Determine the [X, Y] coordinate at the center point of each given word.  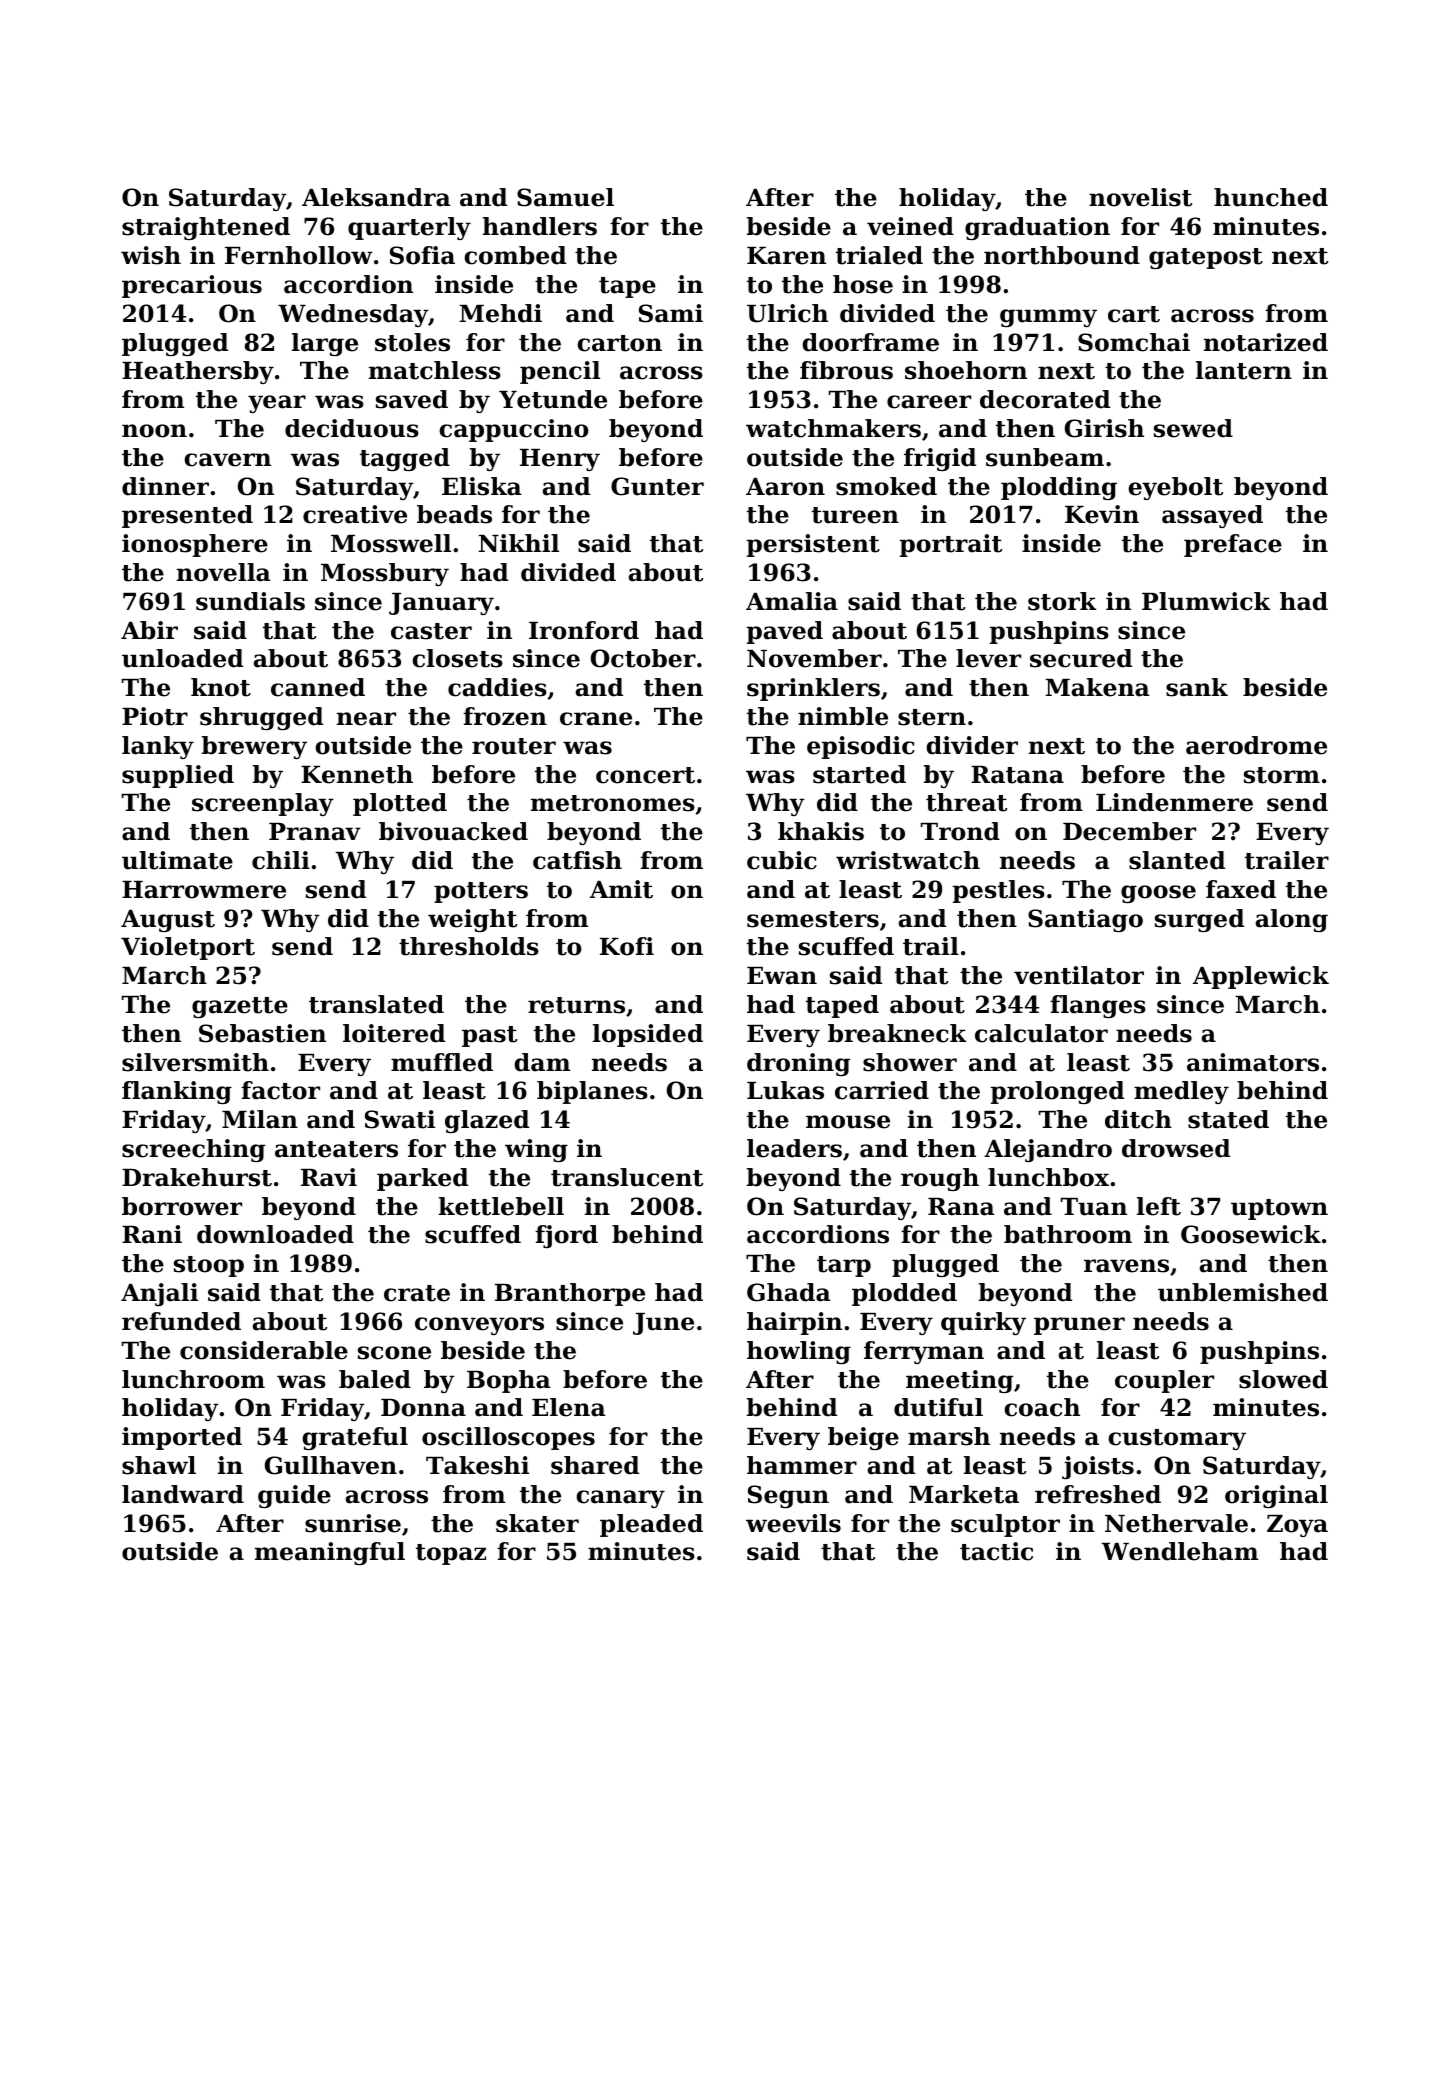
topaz [451, 1554]
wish [151, 255]
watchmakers [833, 428]
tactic [996, 1551]
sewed [1193, 428]
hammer [802, 1465]
